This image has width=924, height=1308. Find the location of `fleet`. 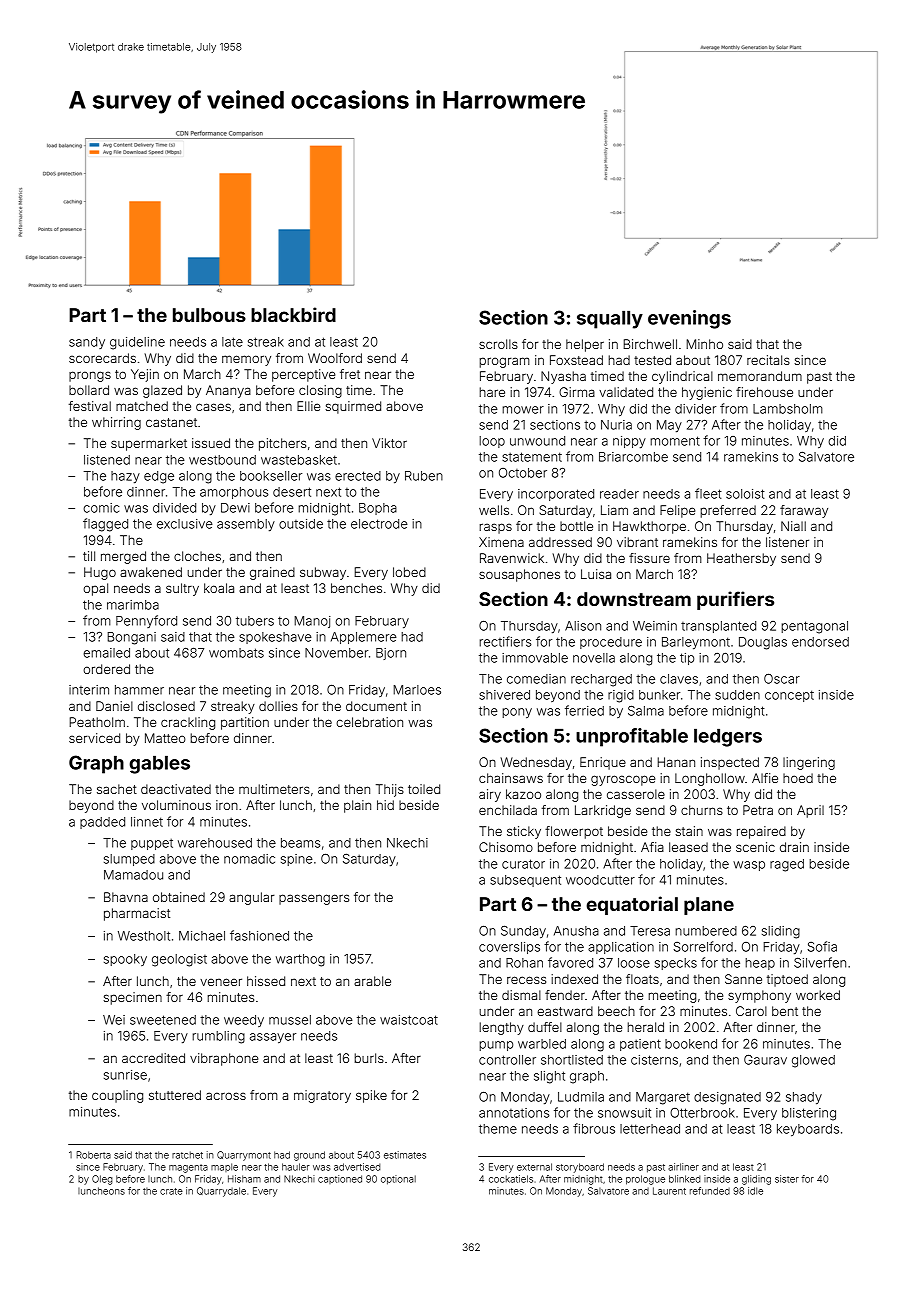

fleet is located at coordinates (708, 493).
